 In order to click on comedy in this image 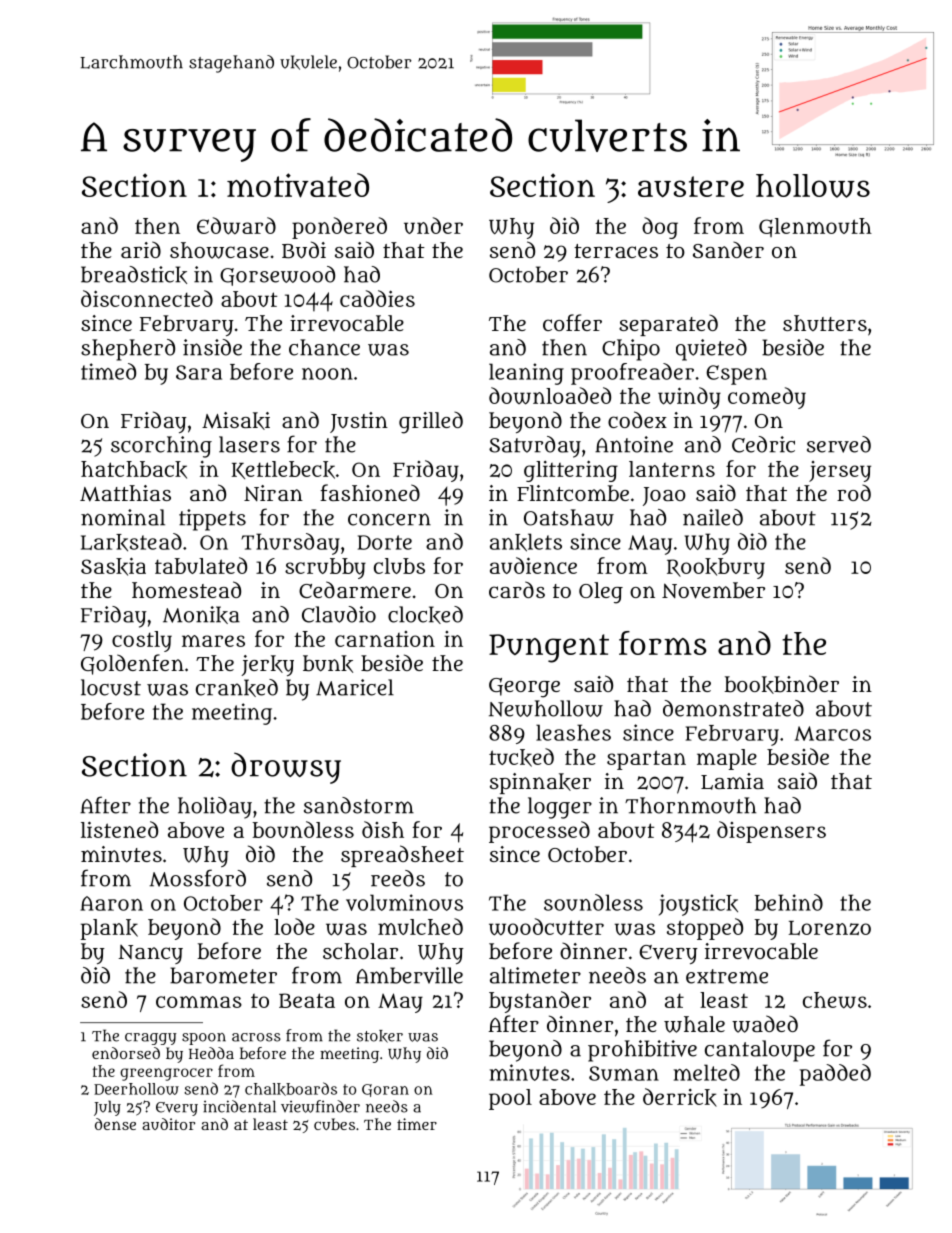, I will do `click(767, 398)`.
